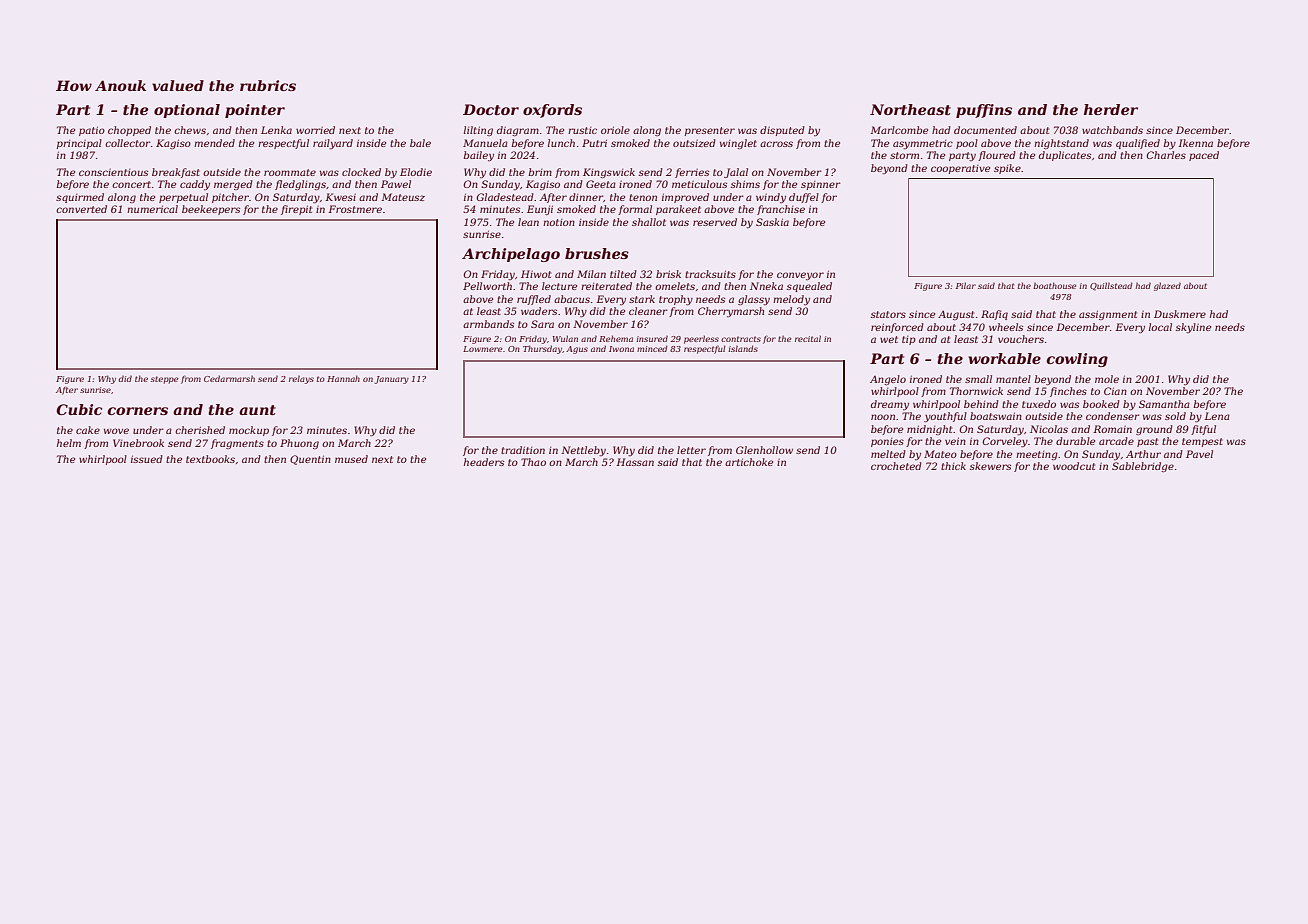  Describe the element at coordinates (1112, 130) in the image. I see `watchbands` at that location.
